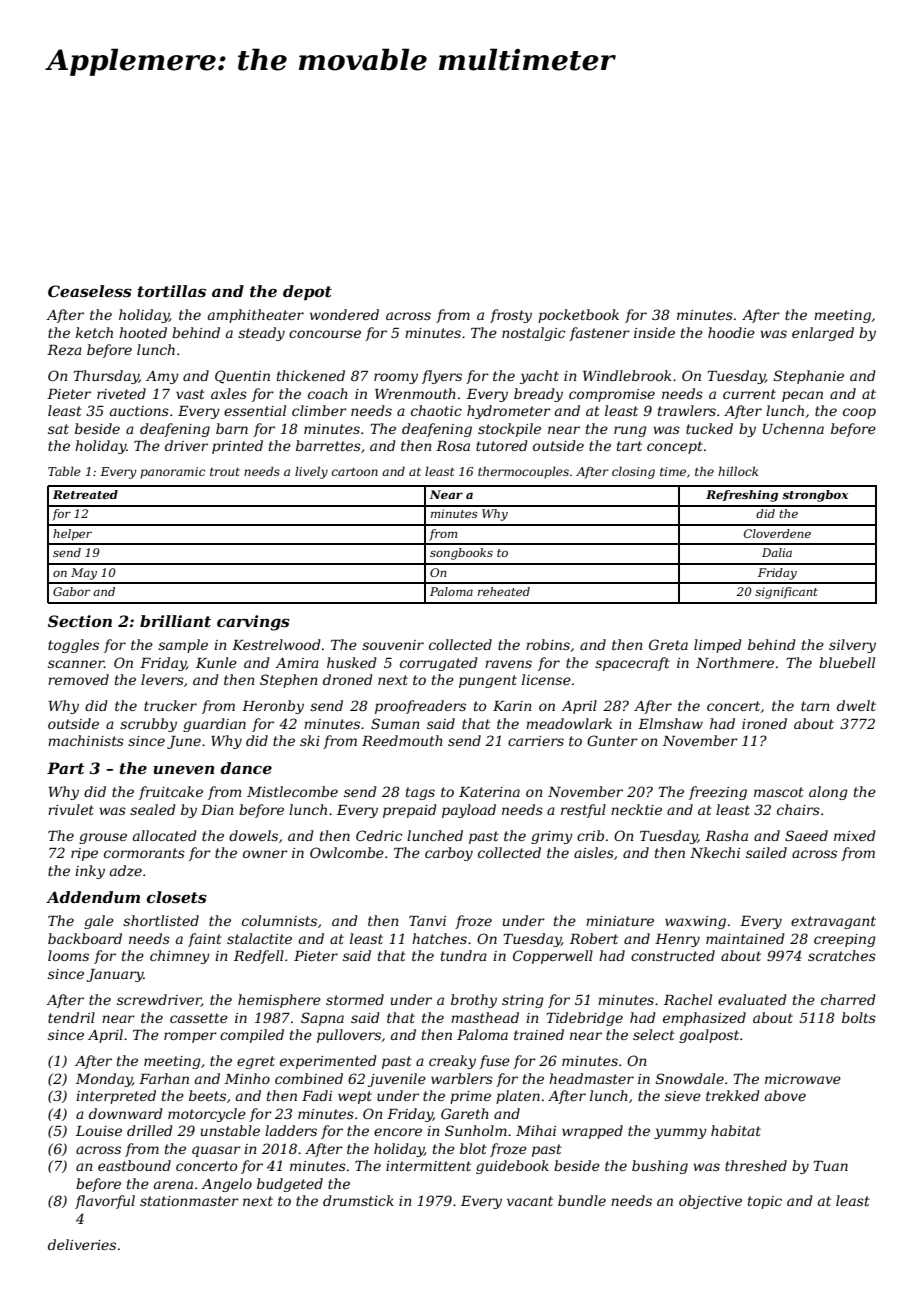 The image size is (924, 1308). Describe the element at coordinates (823, 334) in the image. I see `enlarged` at that location.
